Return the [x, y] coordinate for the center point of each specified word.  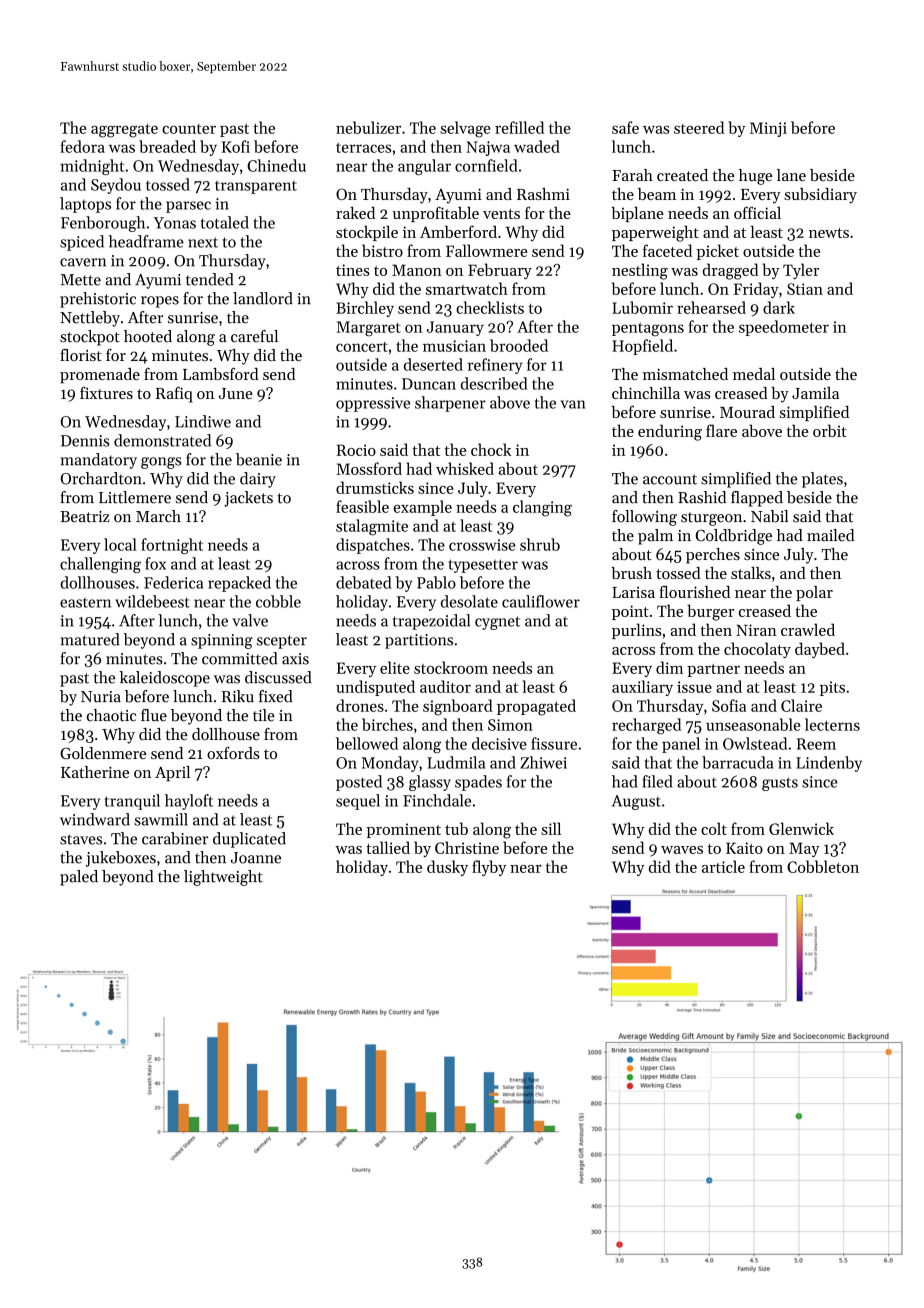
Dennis [85, 441]
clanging [542, 508]
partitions [419, 641]
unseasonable [753, 724]
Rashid [702, 497]
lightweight [223, 878]
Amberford [458, 231]
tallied [388, 847]
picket [717, 252]
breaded [167, 146]
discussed [278, 677]
